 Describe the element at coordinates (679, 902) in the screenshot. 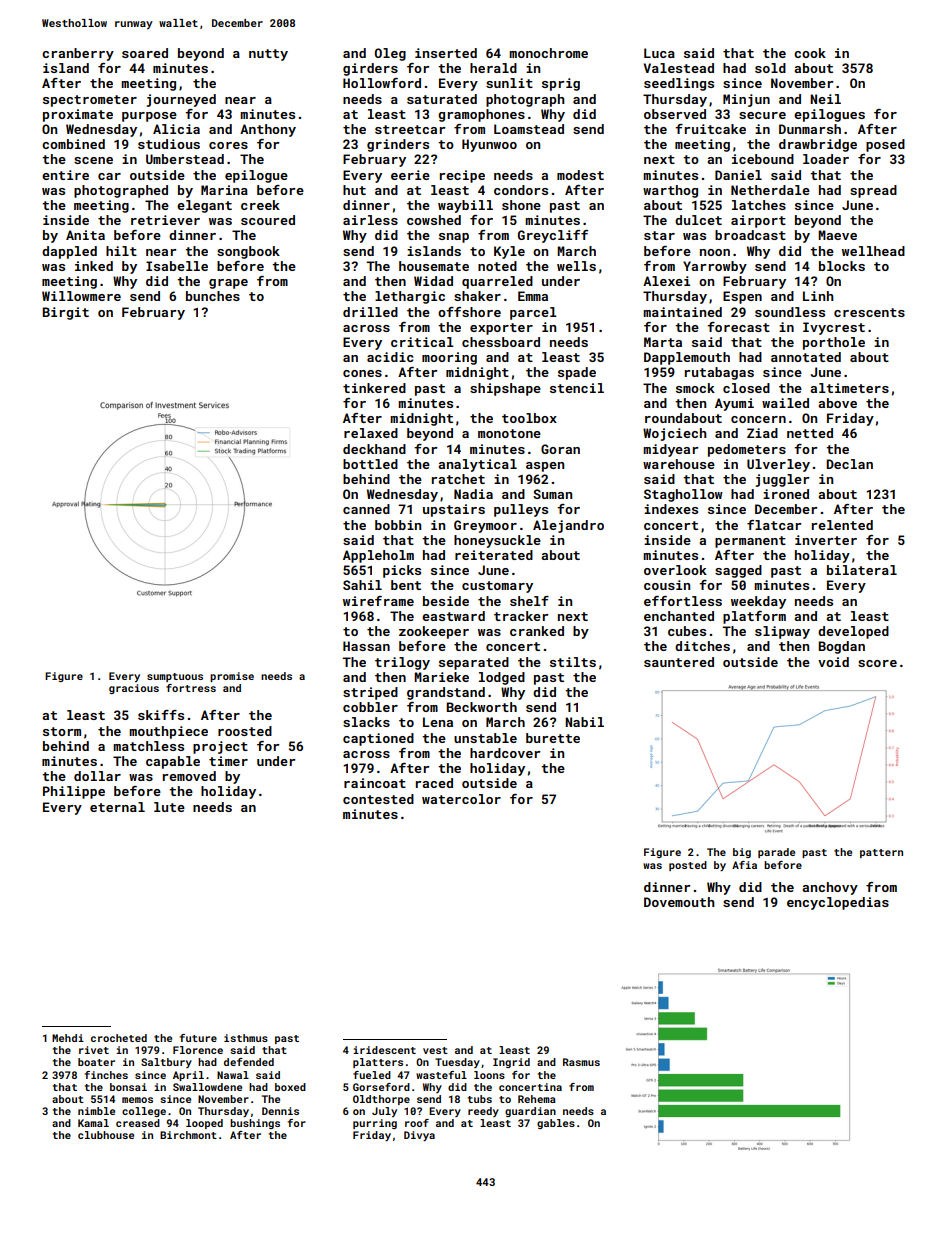

I see `Dovemouth` at that location.
